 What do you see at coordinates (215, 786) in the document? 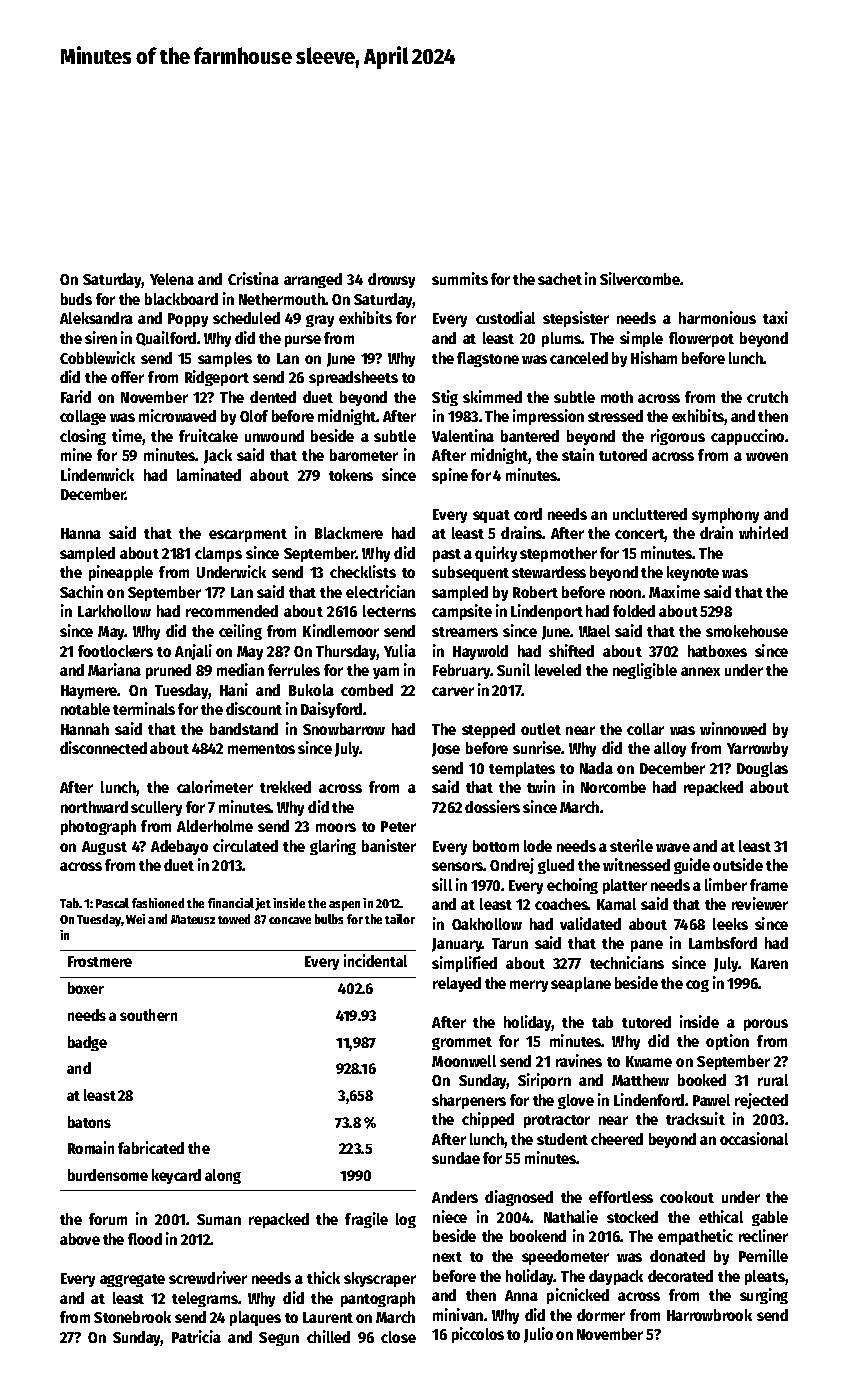
I see `calorimeter` at bounding box center [215, 786].
